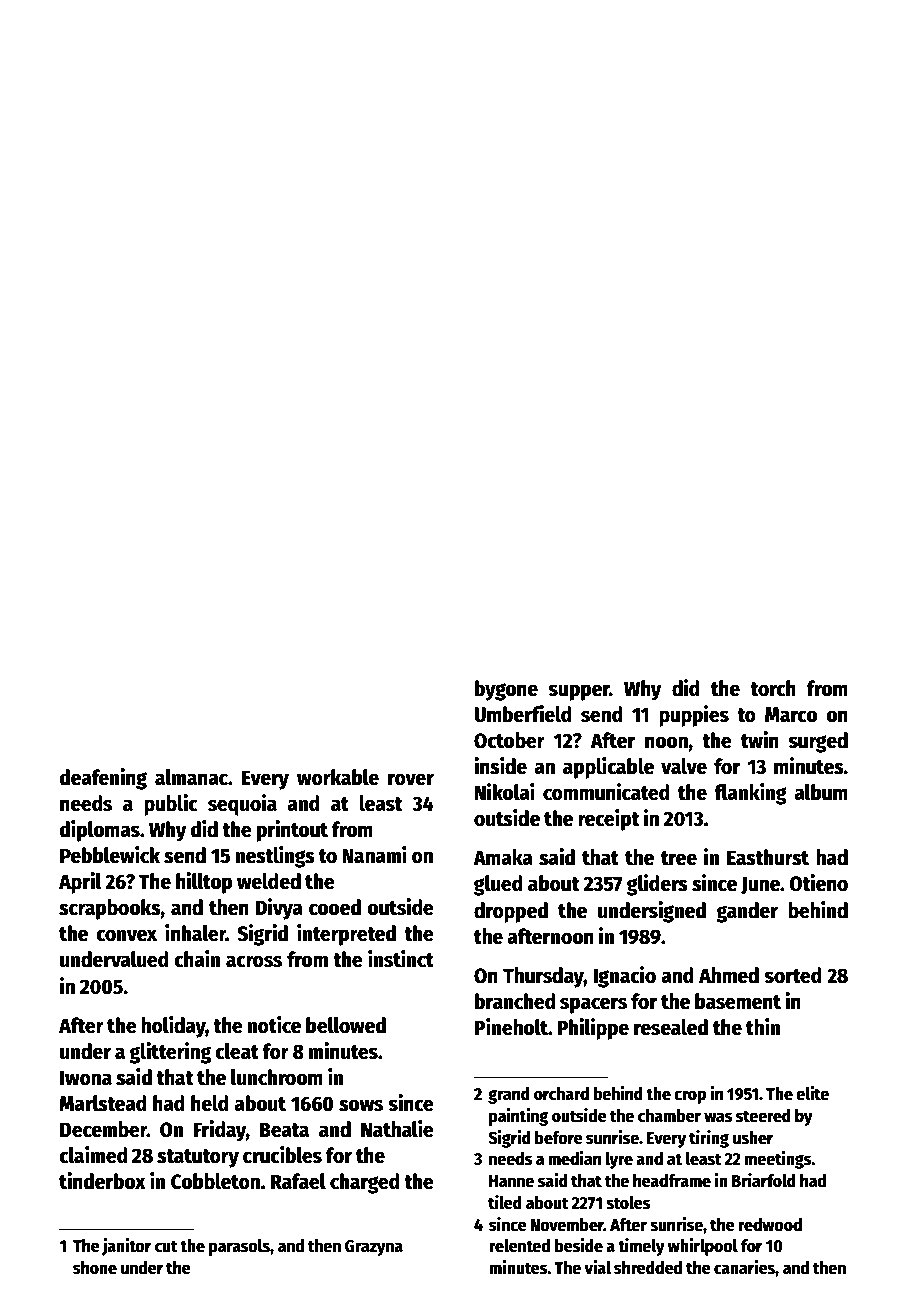  What do you see at coordinates (503, 857) in the page?
I see `Amaka` at bounding box center [503, 857].
